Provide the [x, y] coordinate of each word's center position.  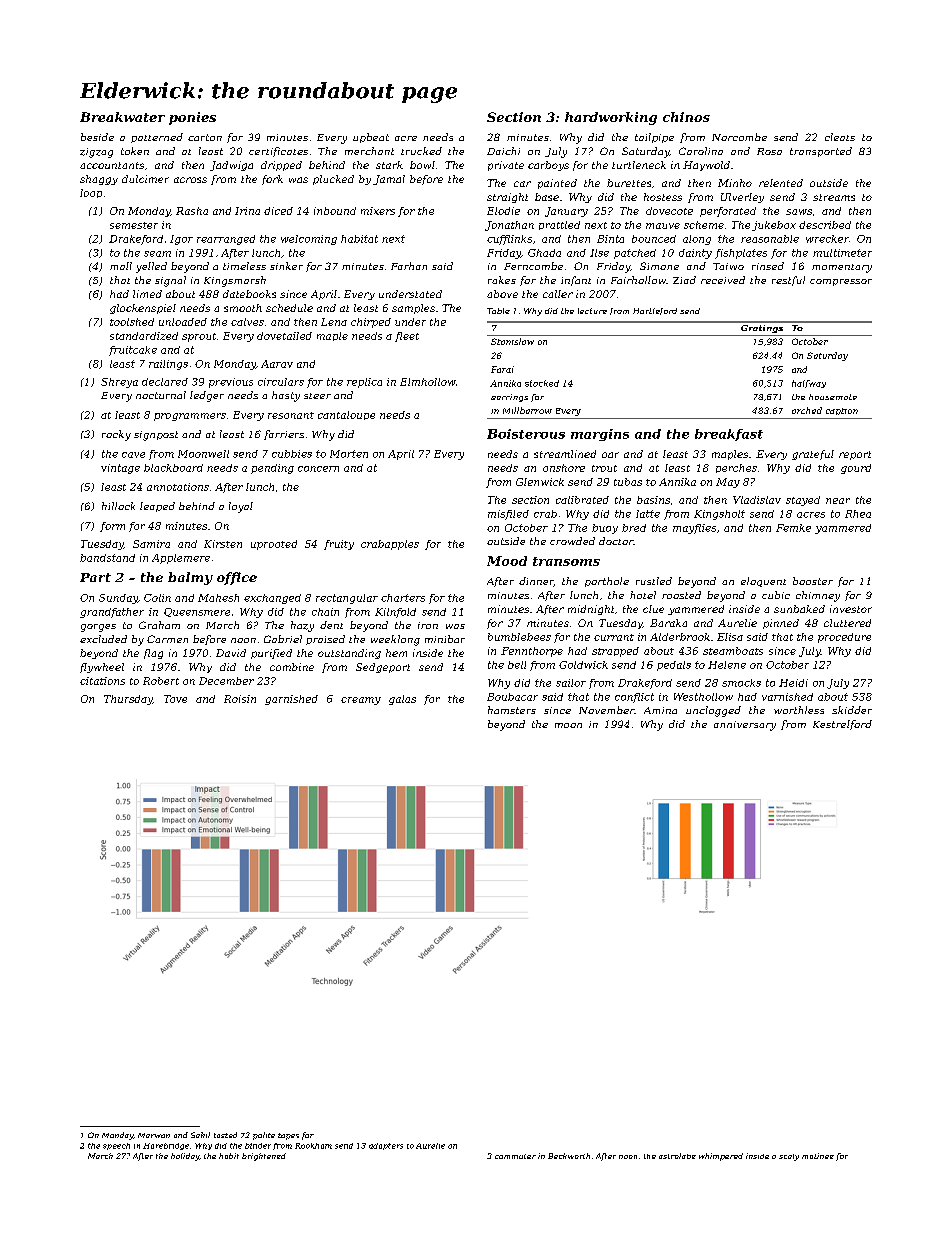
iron [428, 625]
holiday [185, 1157]
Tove [175, 699]
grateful [813, 455]
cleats [840, 137]
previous [231, 383]
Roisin [240, 699]
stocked [542, 383]
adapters [386, 1146]
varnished [787, 697]
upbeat [371, 138]
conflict [634, 698]
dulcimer [145, 179]
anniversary [745, 726]
